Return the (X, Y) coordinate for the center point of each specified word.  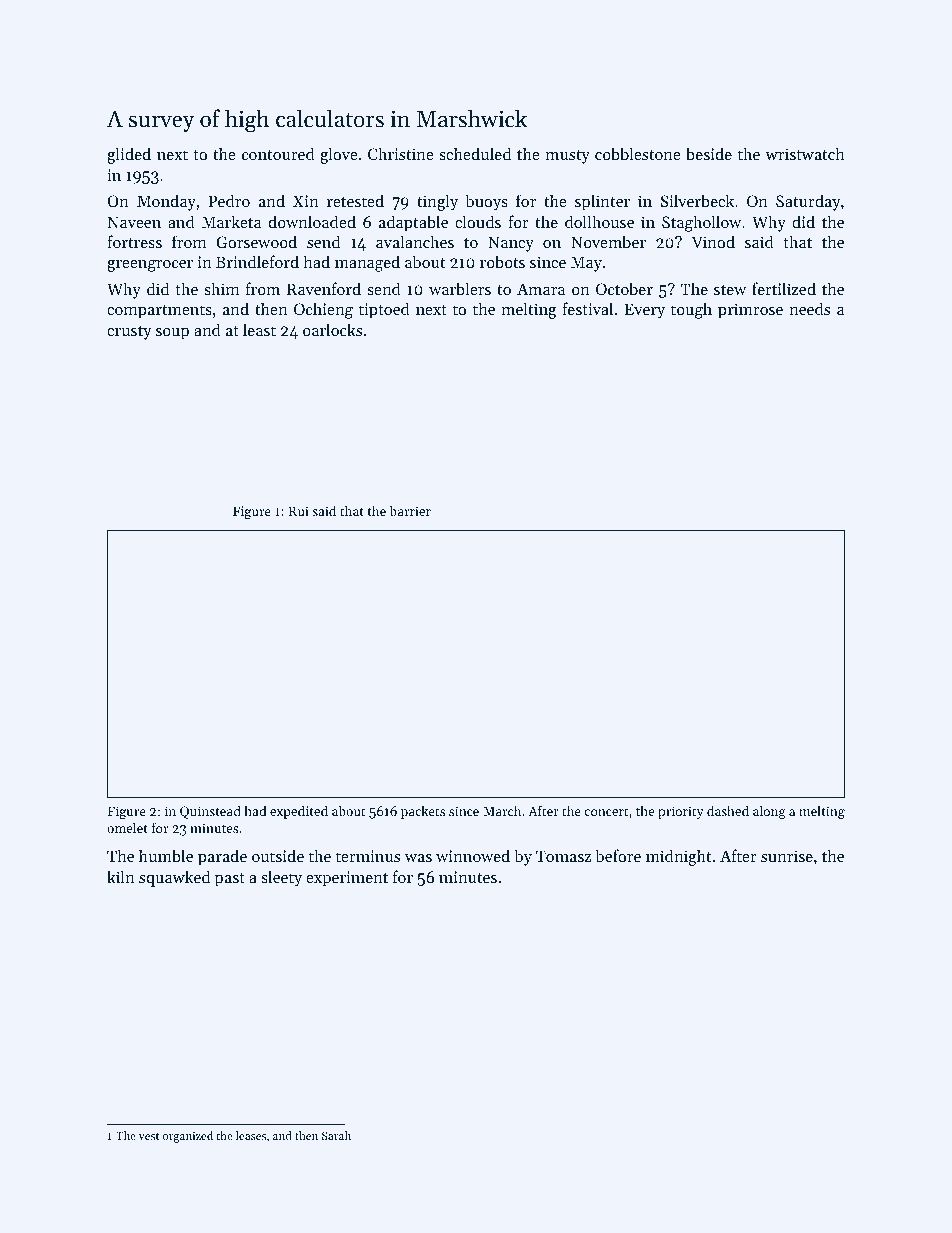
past (230, 880)
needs (809, 308)
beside (709, 153)
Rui (298, 511)
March (502, 810)
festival (587, 308)
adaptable (413, 223)
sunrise (787, 856)
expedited (299, 812)
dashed (728, 810)
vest (149, 1136)
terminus (368, 856)
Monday (166, 202)
